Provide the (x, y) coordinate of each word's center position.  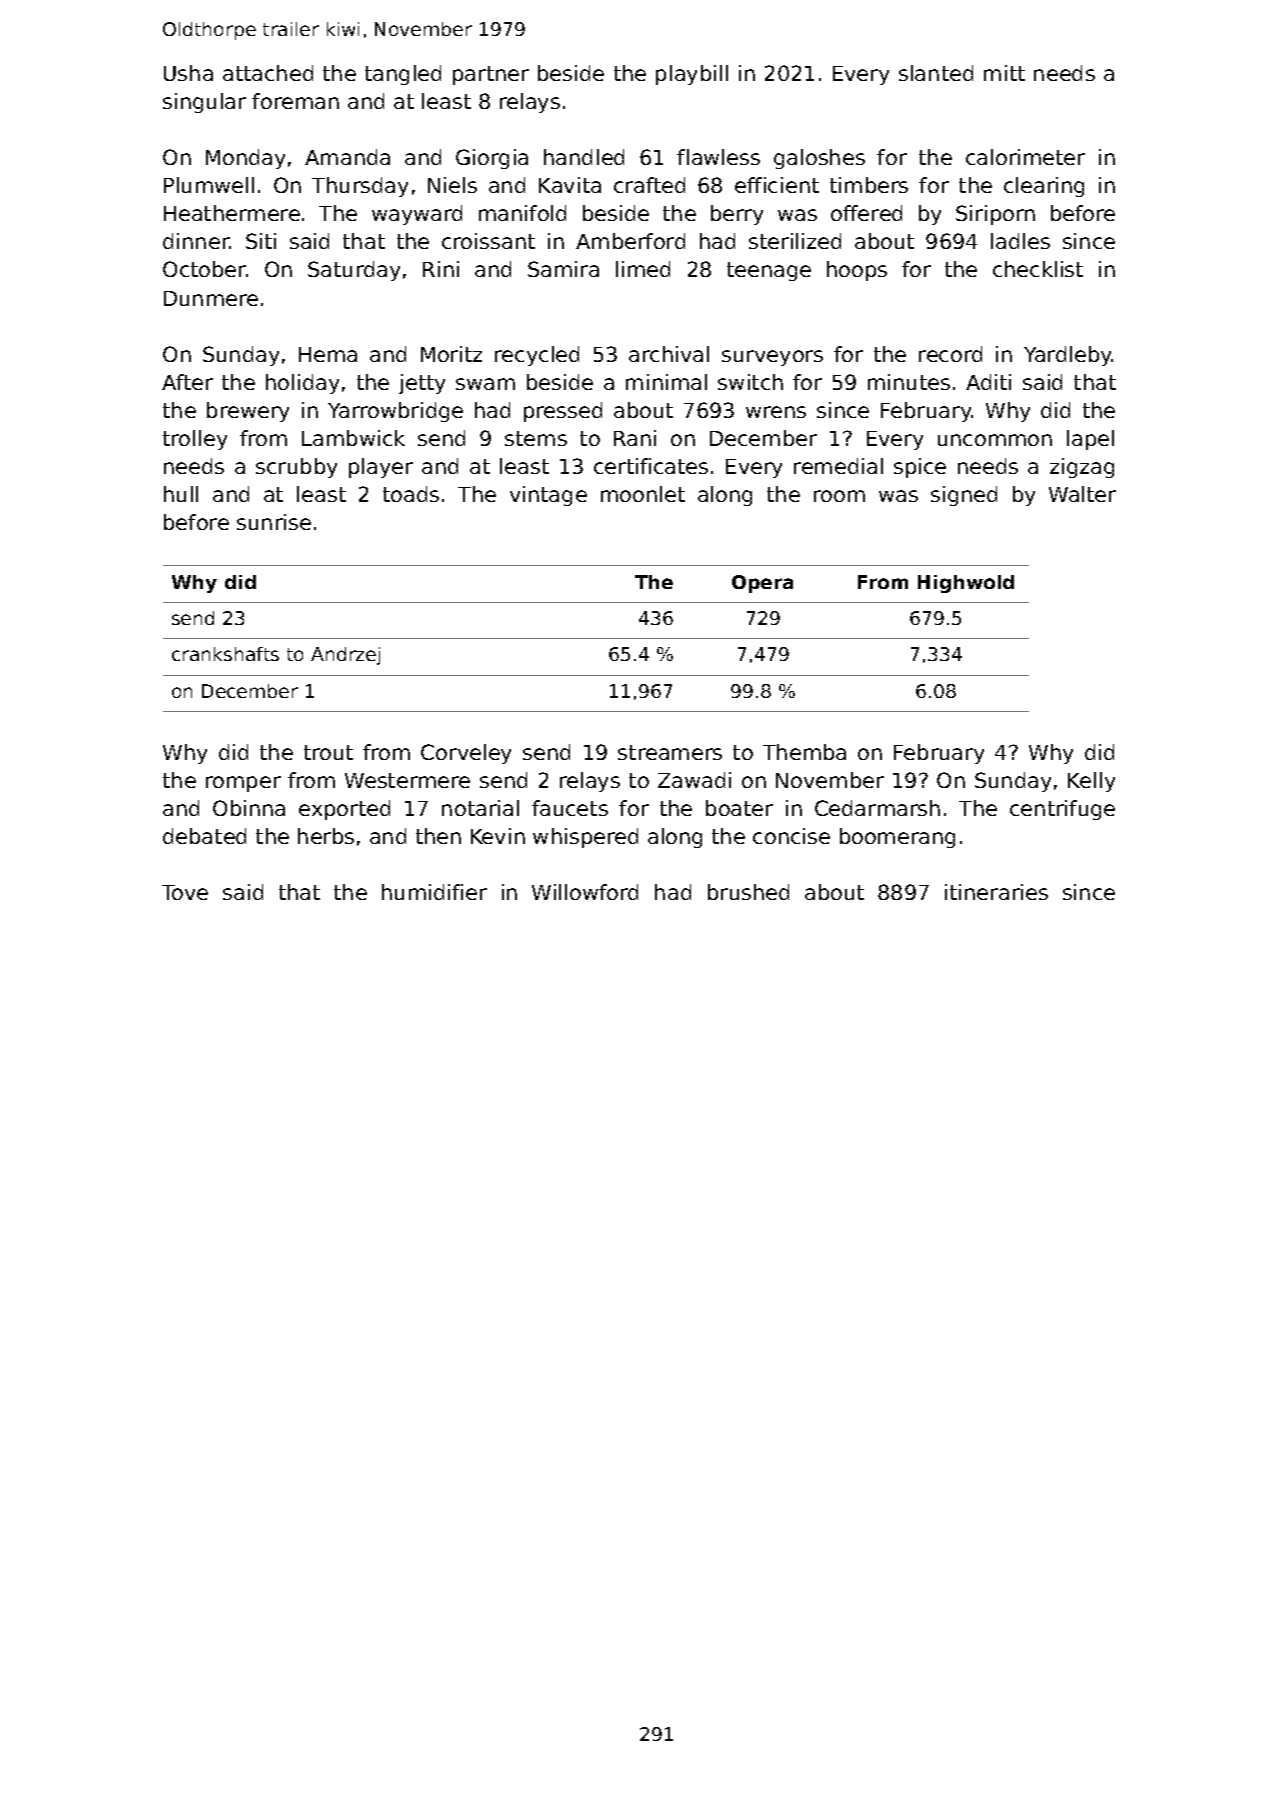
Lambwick (353, 438)
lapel (1090, 440)
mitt (1004, 73)
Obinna (249, 808)
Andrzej (345, 656)
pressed (563, 412)
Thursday (360, 187)
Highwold (966, 584)
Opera (762, 584)
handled (584, 157)
